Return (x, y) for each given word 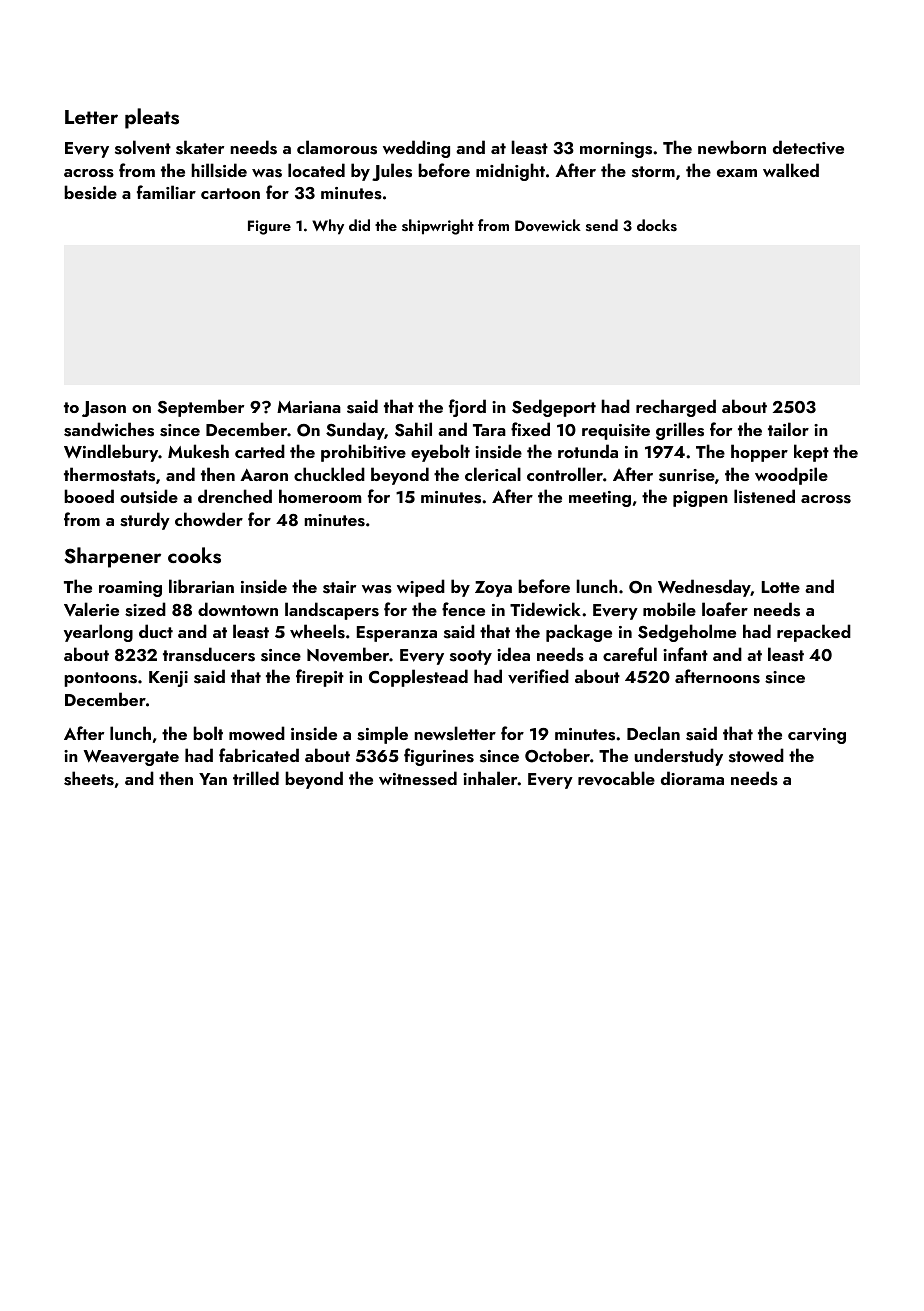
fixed (530, 429)
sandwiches (109, 429)
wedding (416, 149)
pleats (152, 118)
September (201, 408)
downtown (238, 609)
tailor (788, 429)
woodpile (791, 476)
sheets (89, 778)
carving (817, 736)
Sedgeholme (687, 633)
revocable (616, 778)
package (579, 633)
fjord (467, 408)
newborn (732, 147)
